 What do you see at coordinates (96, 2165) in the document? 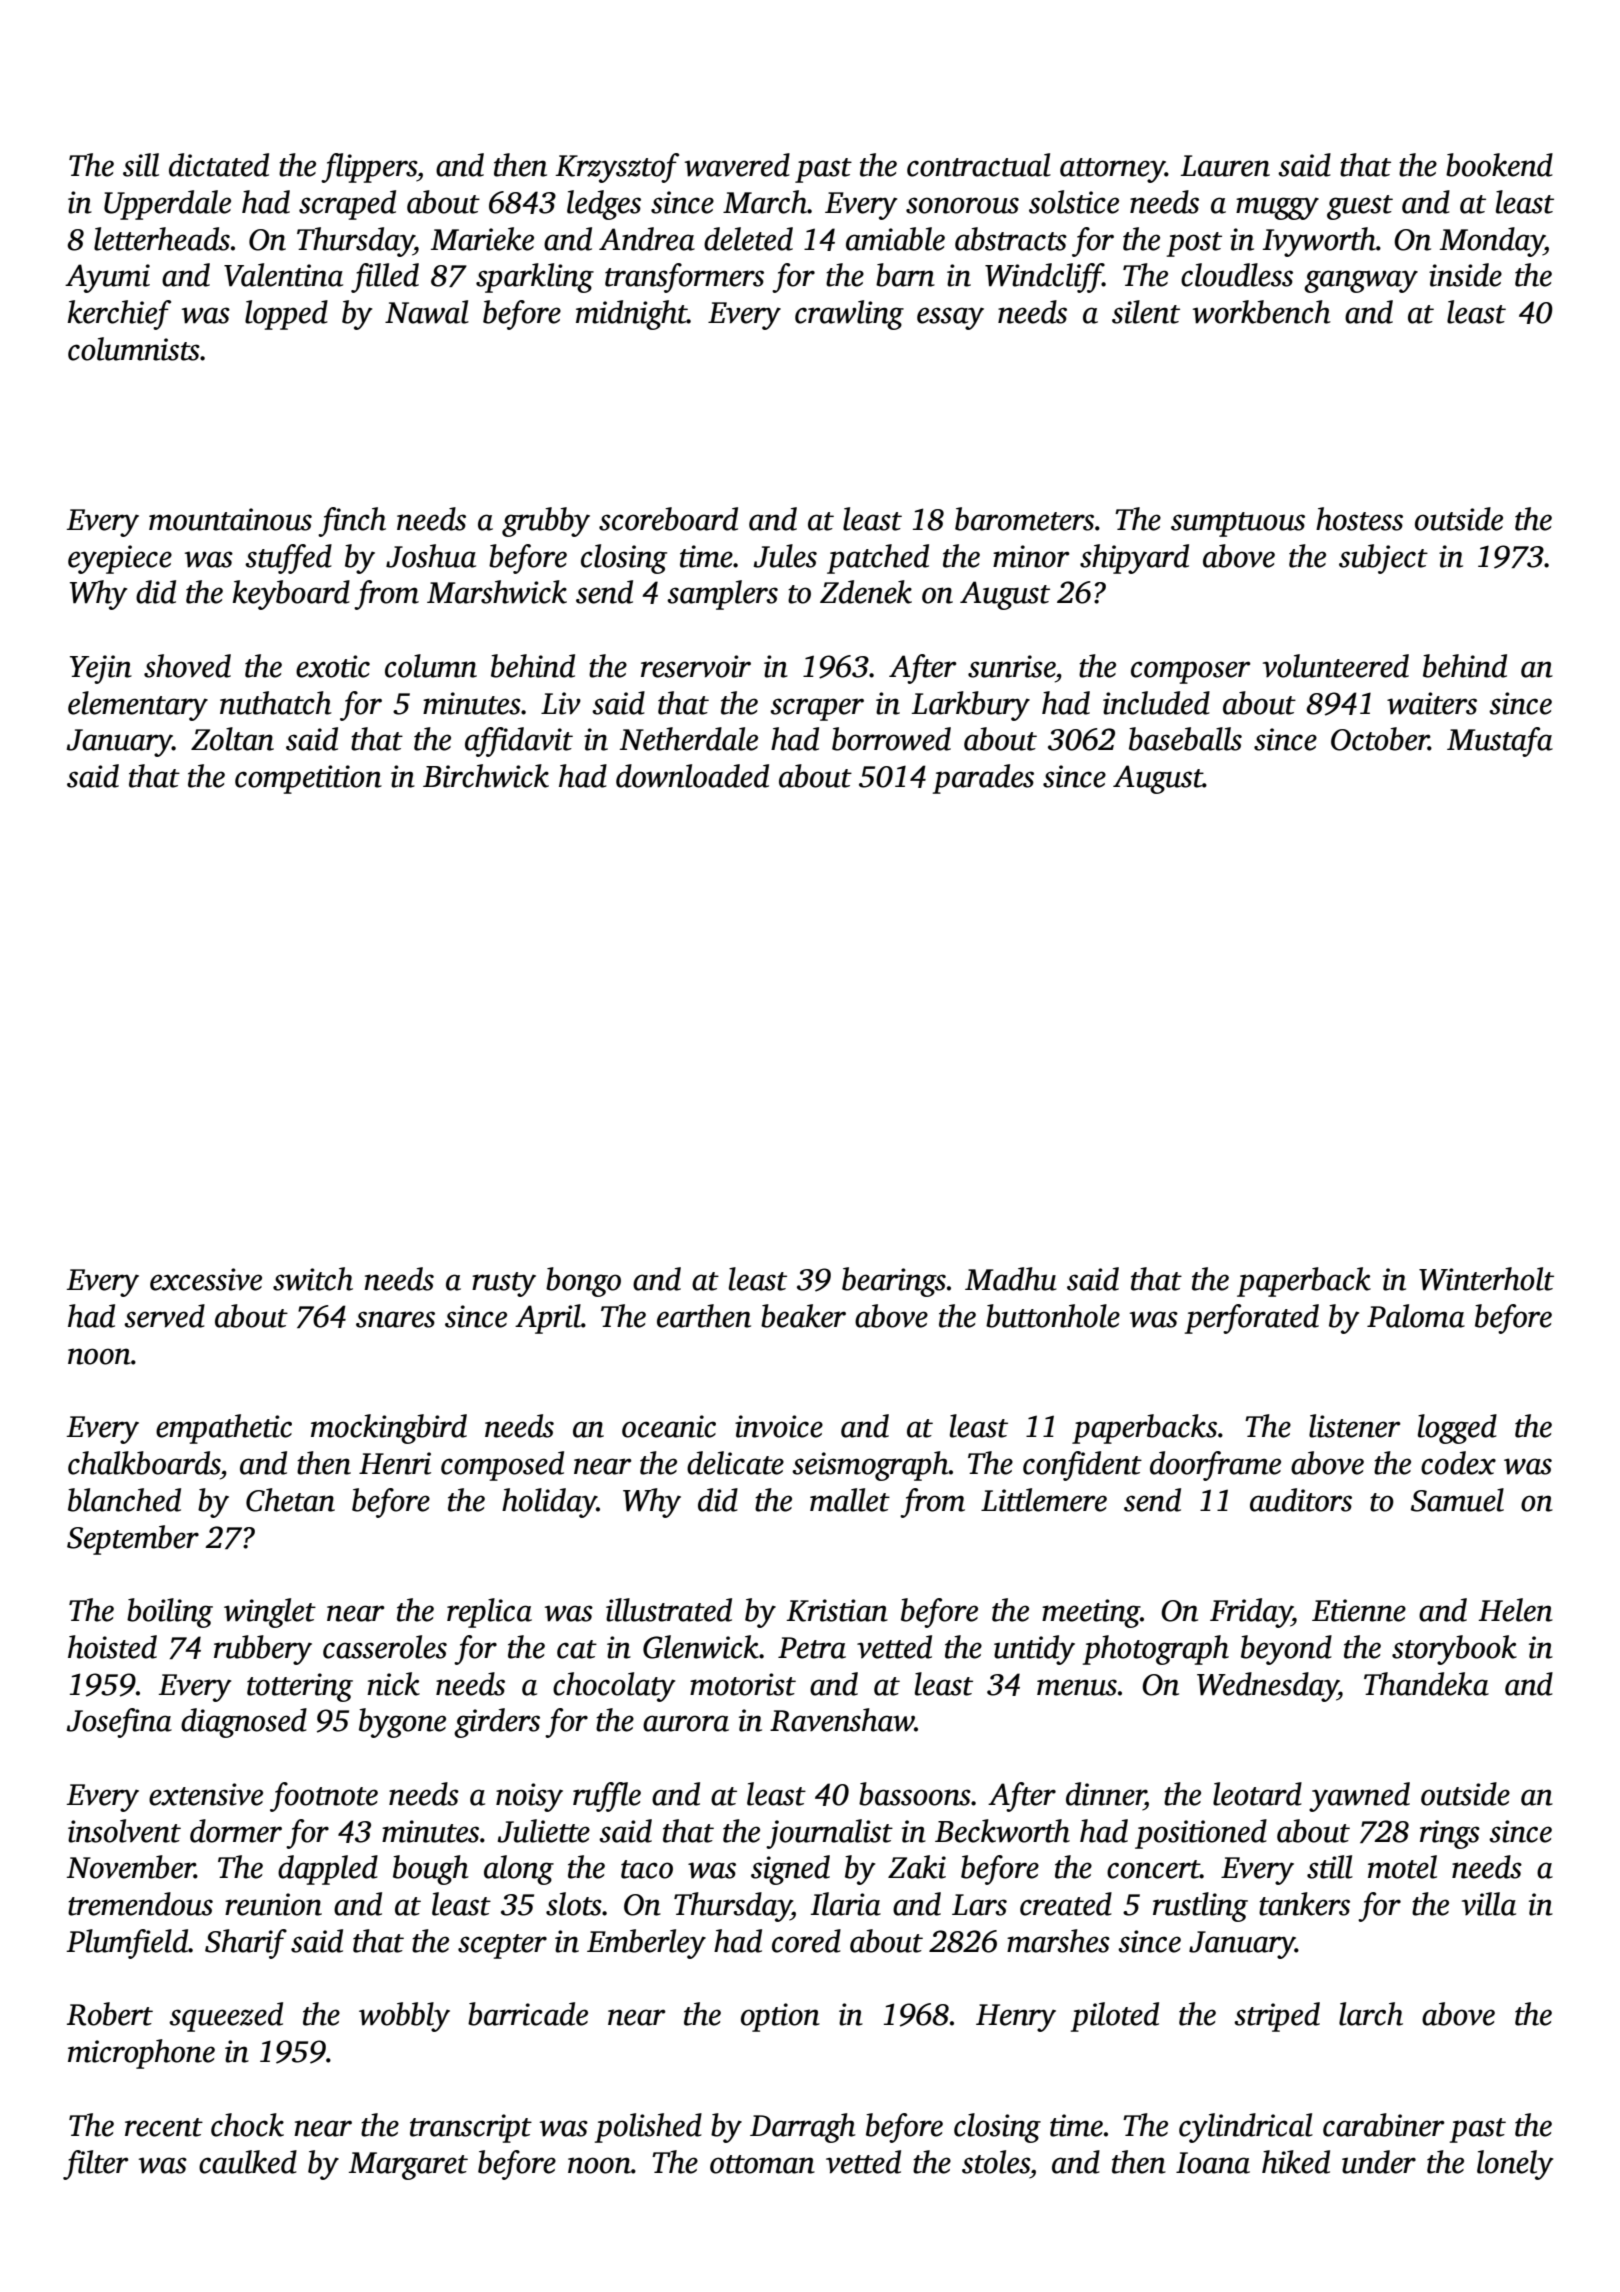
I see `filter` at bounding box center [96, 2165].
